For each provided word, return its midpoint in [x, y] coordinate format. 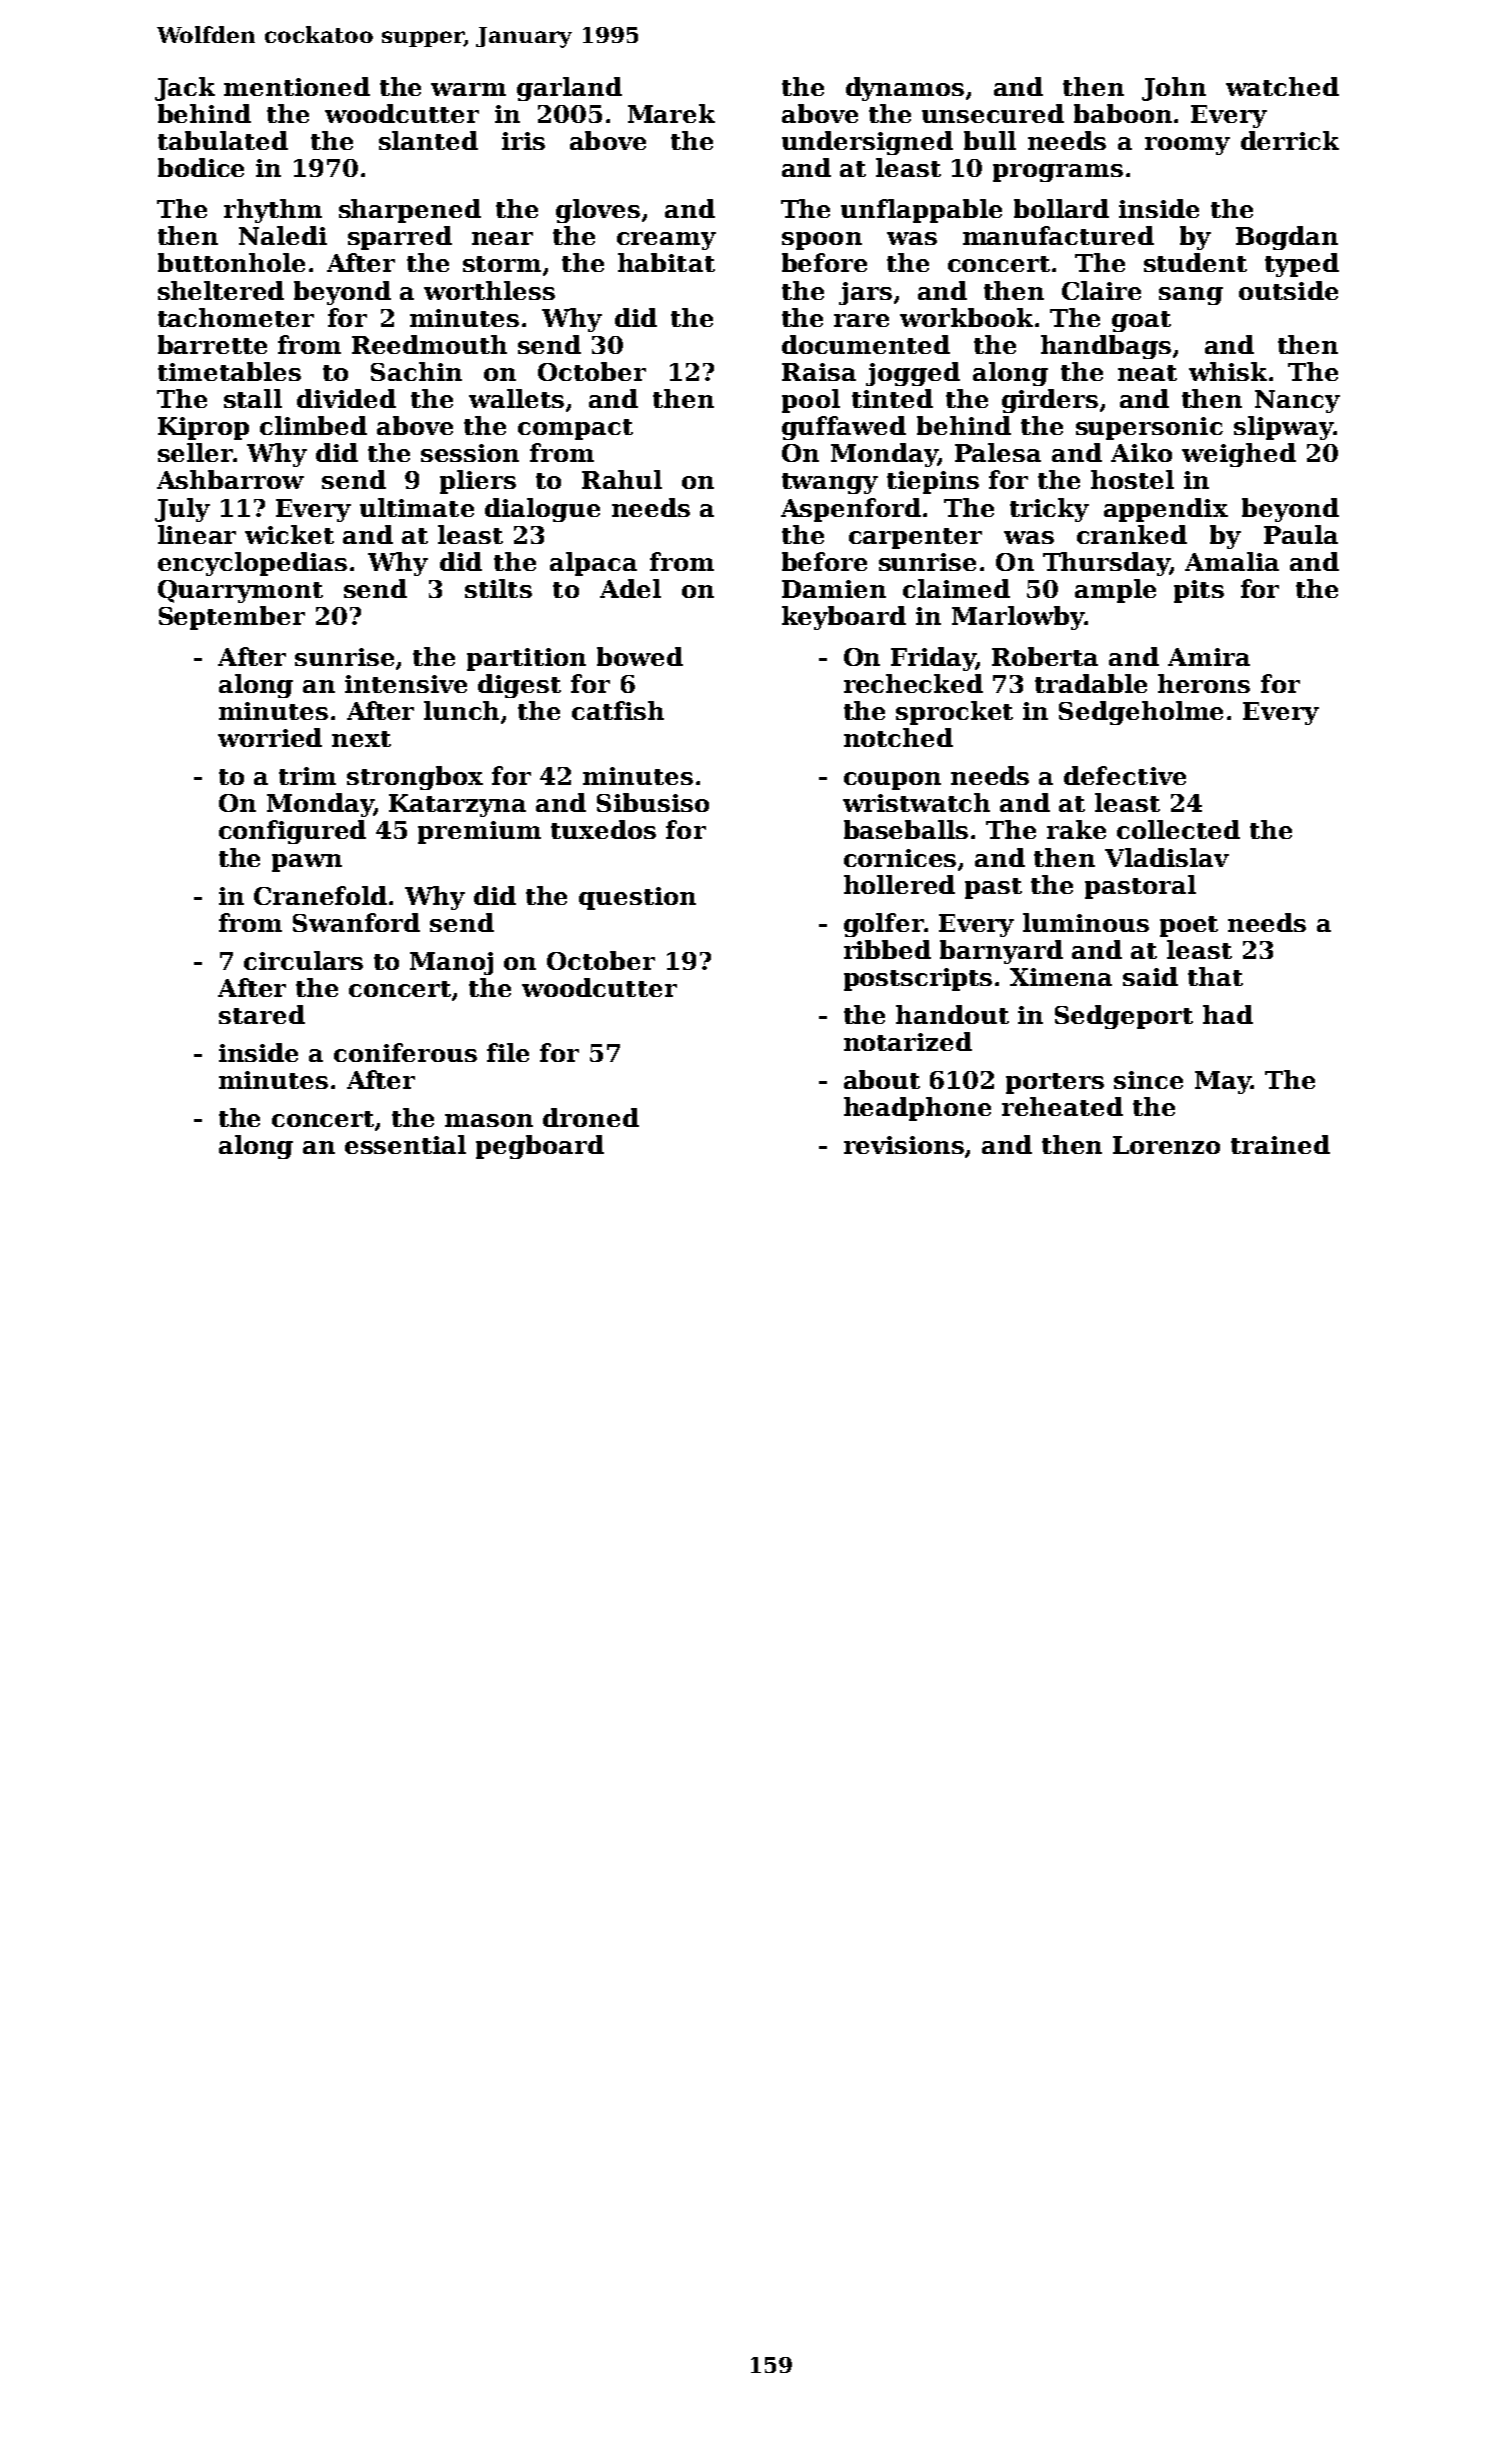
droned [591, 1117]
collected [1178, 829]
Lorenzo [1166, 1145]
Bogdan [1287, 238]
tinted [892, 398]
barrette [212, 344]
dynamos [905, 89]
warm [468, 89]
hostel [1132, 479]
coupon [892, 781]
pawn [307, 863]
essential [405, 1144]
